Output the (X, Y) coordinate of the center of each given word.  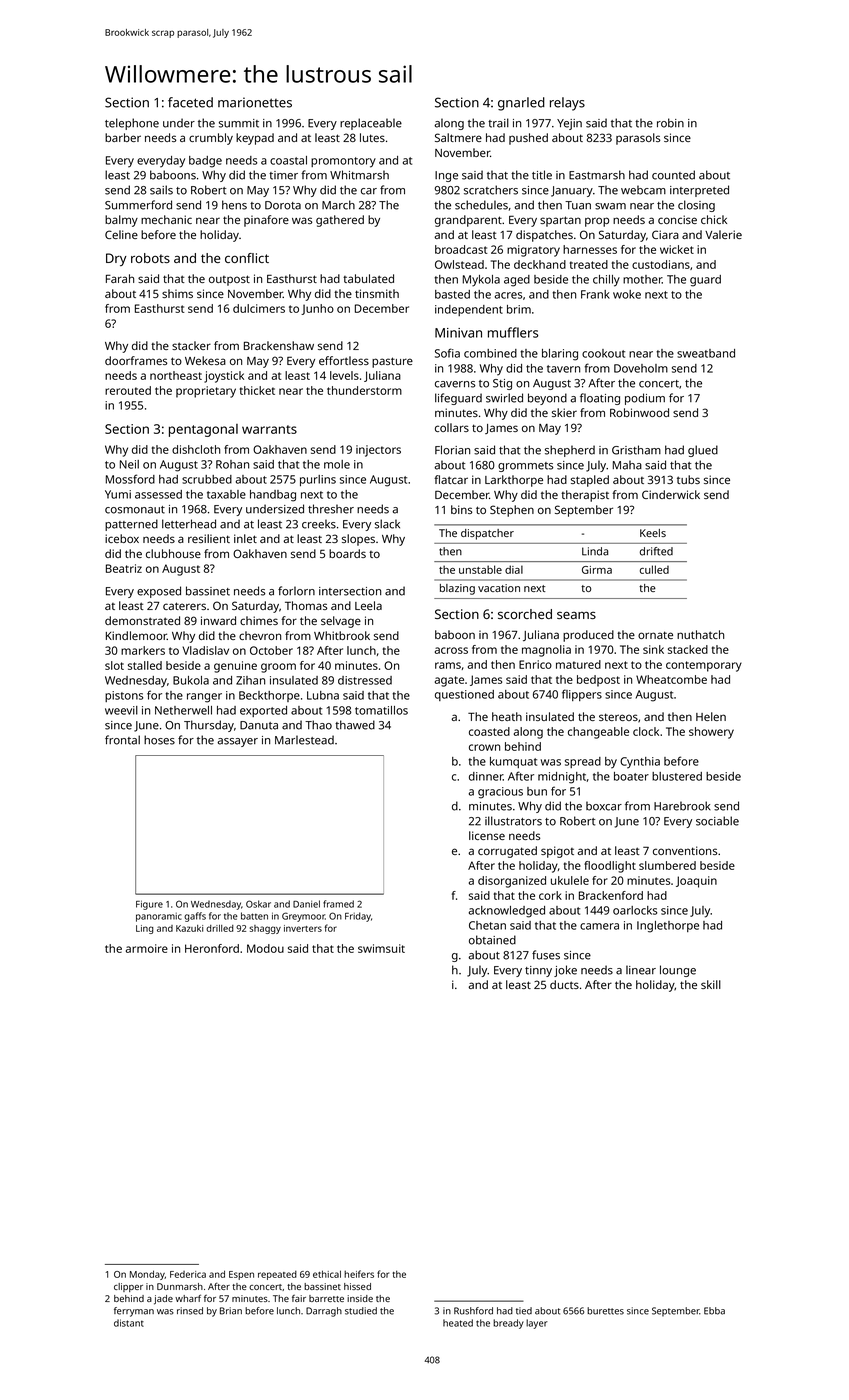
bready (508, 1324)
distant (129, 1323)
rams (448, 665)
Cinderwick (671, 494)
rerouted (128, 390)
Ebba (714, 1311)
